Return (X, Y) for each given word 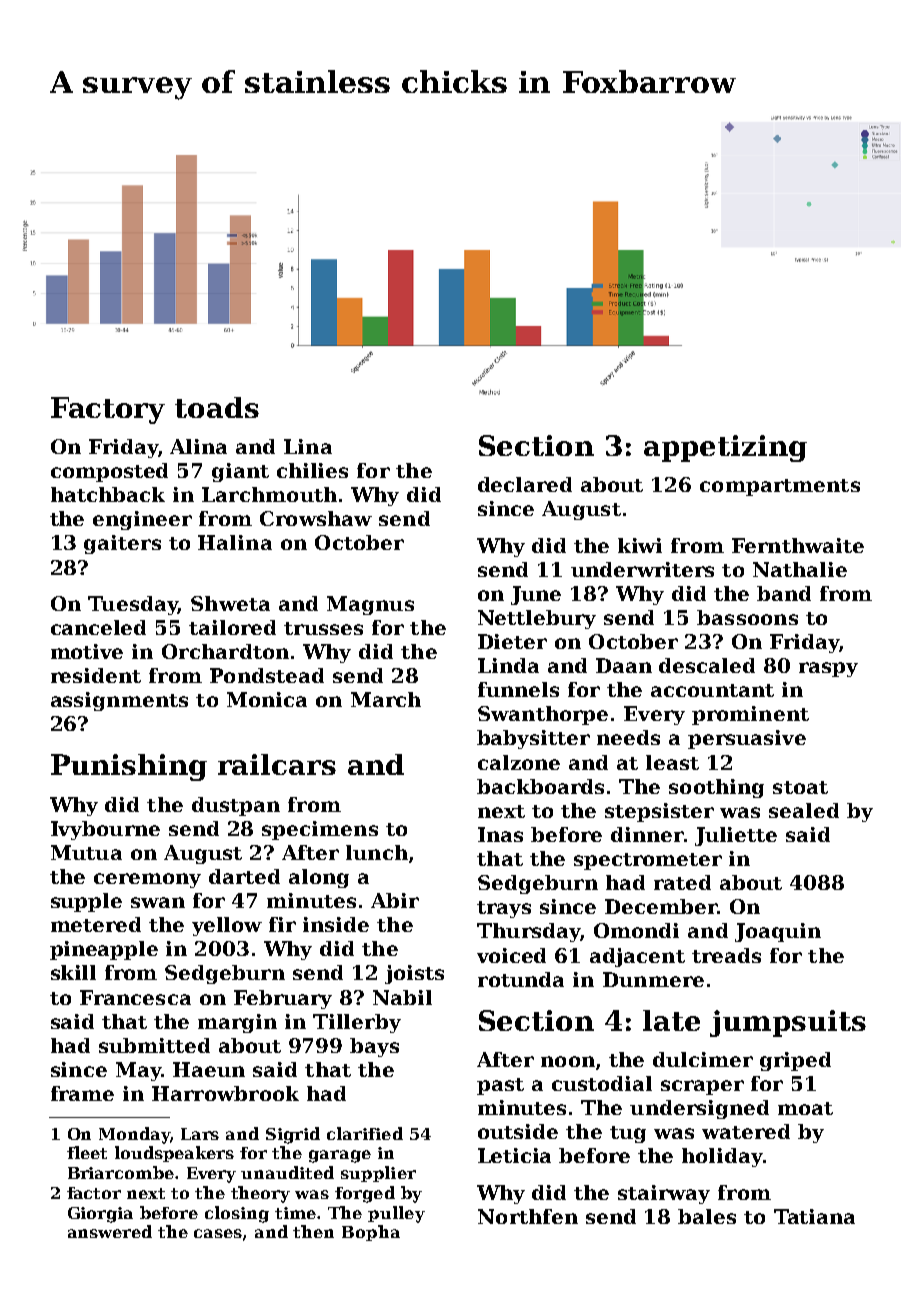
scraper (702, 1087)
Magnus (370, 605)
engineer (142, 520)
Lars (200, 1134)
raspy (828, 669)
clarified (365, 1133)
